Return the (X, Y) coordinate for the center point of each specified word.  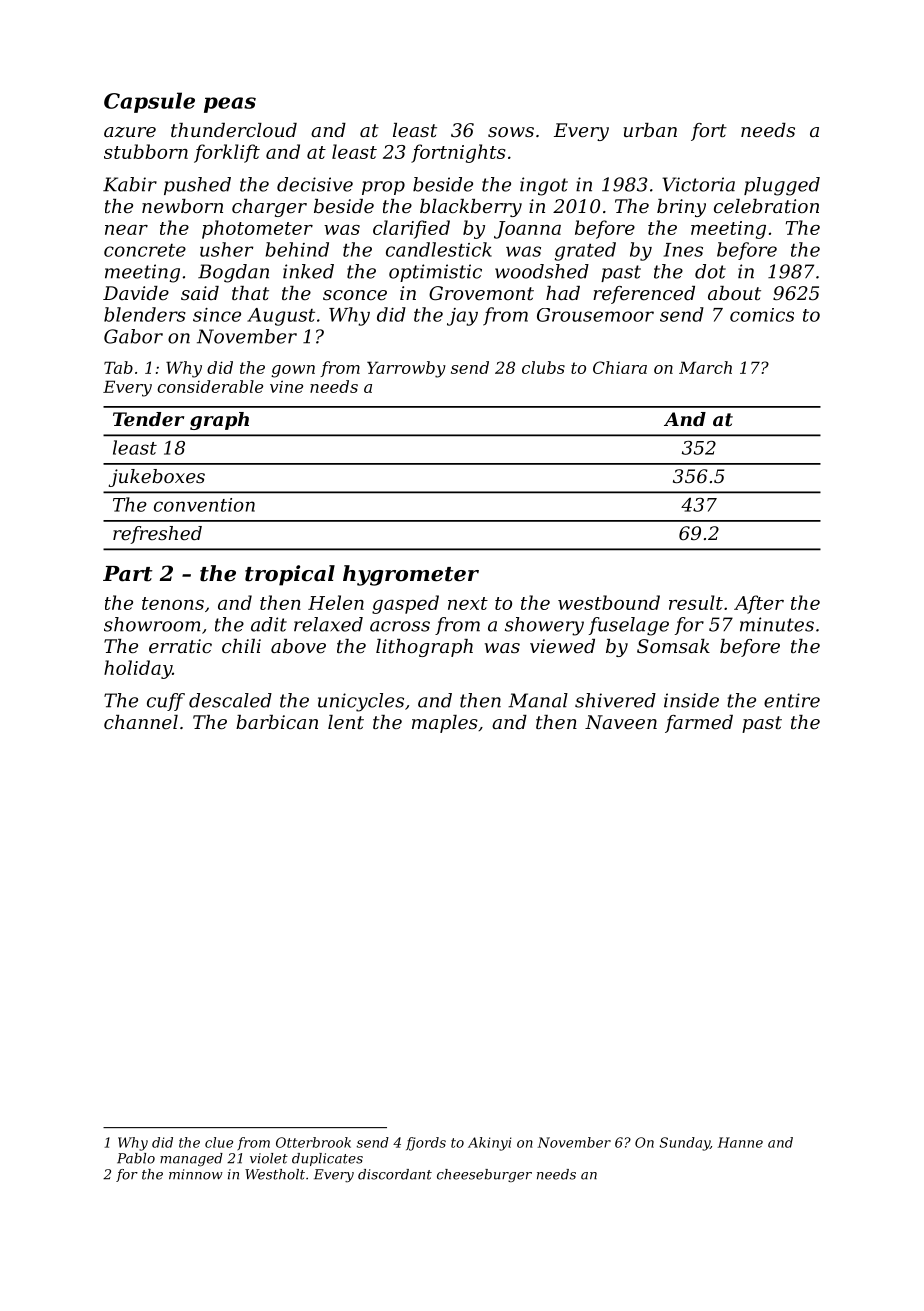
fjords (426, 1144)
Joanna (527, 230)
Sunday (684, 1144)
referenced (644, 295)
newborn (182, 206)
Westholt (275, 1174)
